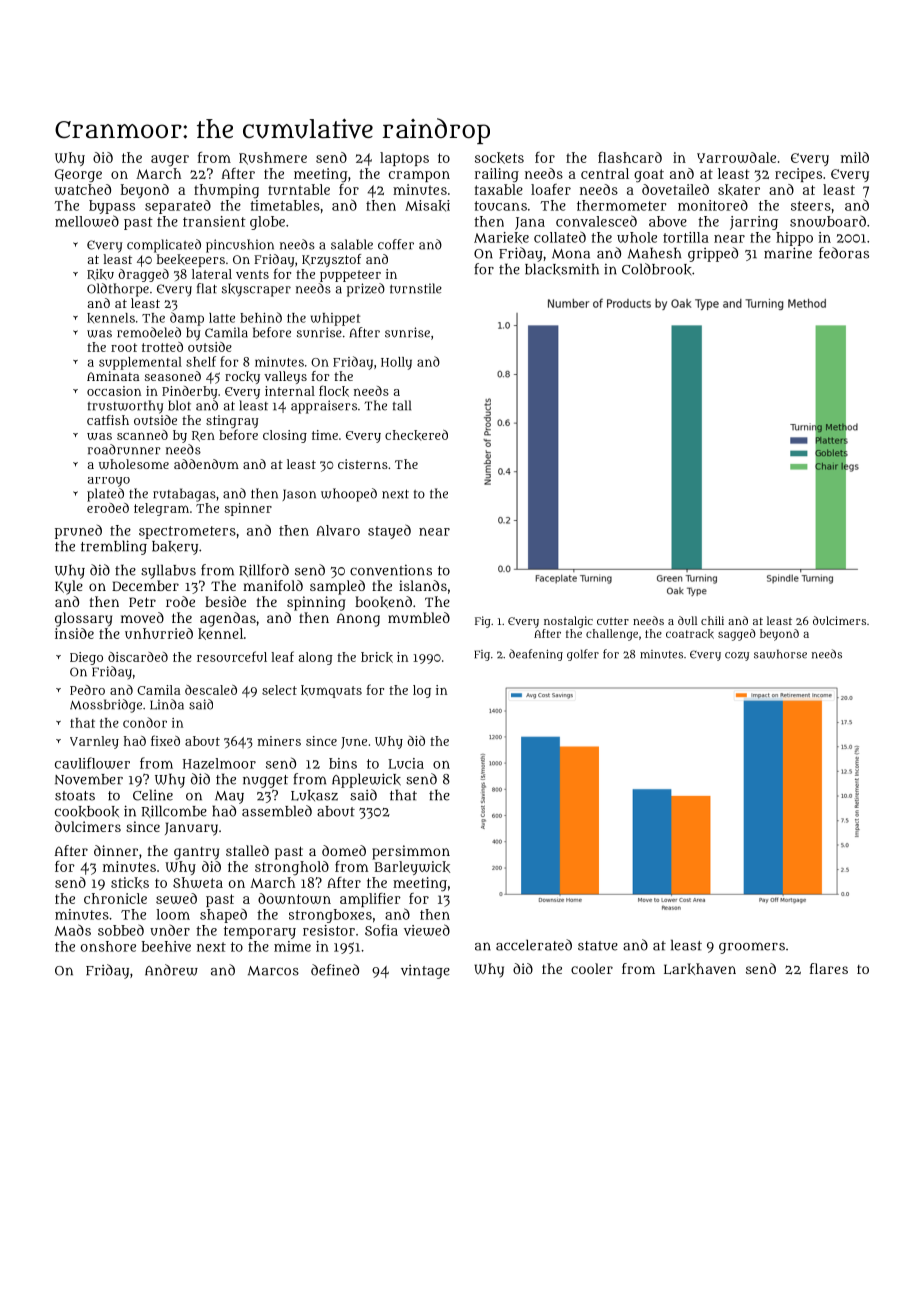  What do you see at coordinates (109, 482) in the screenshot?
I see `arroyo` at bounding box center [109, 482].
